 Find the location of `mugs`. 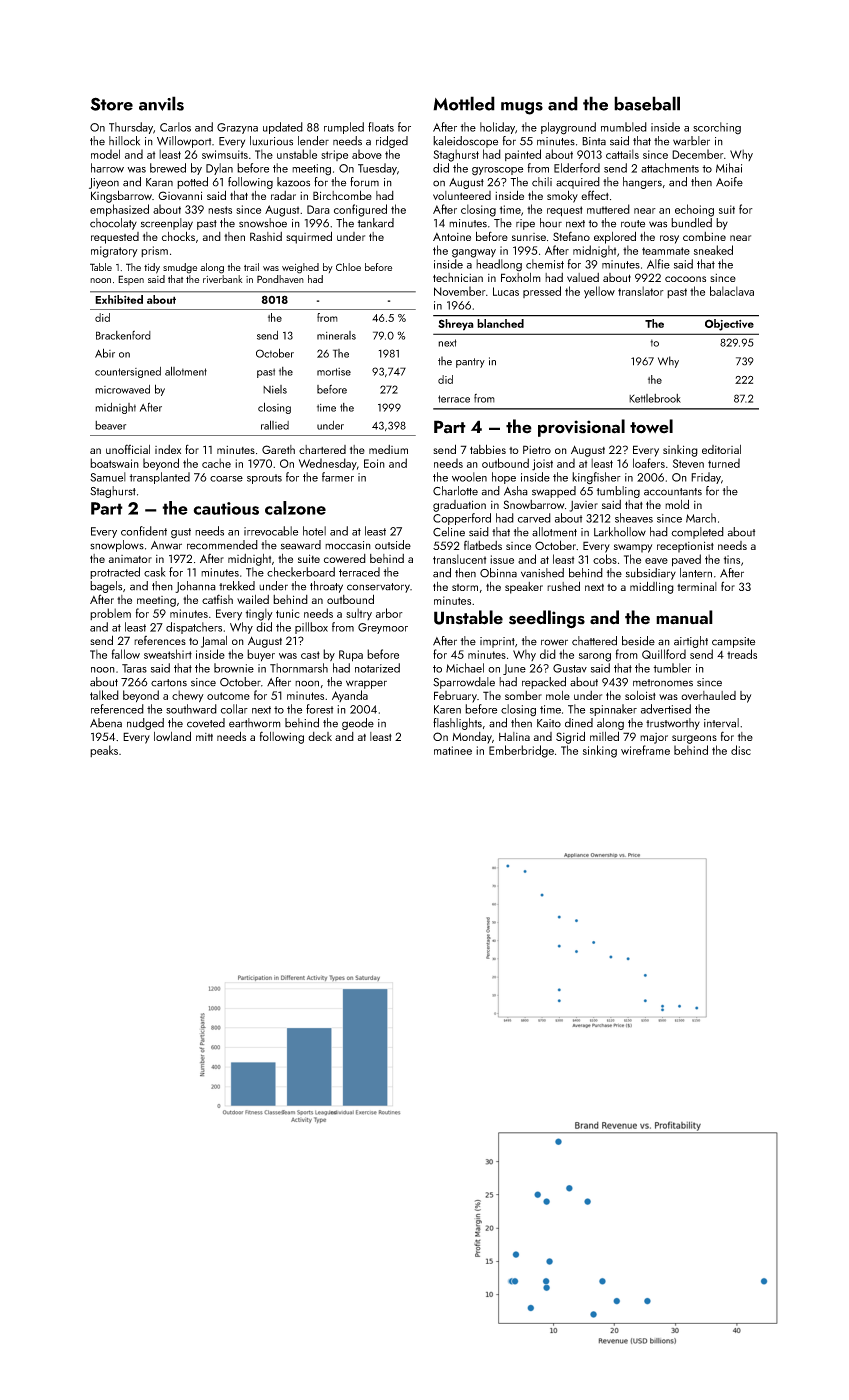

mugs is located at coordinates (522, 108).
